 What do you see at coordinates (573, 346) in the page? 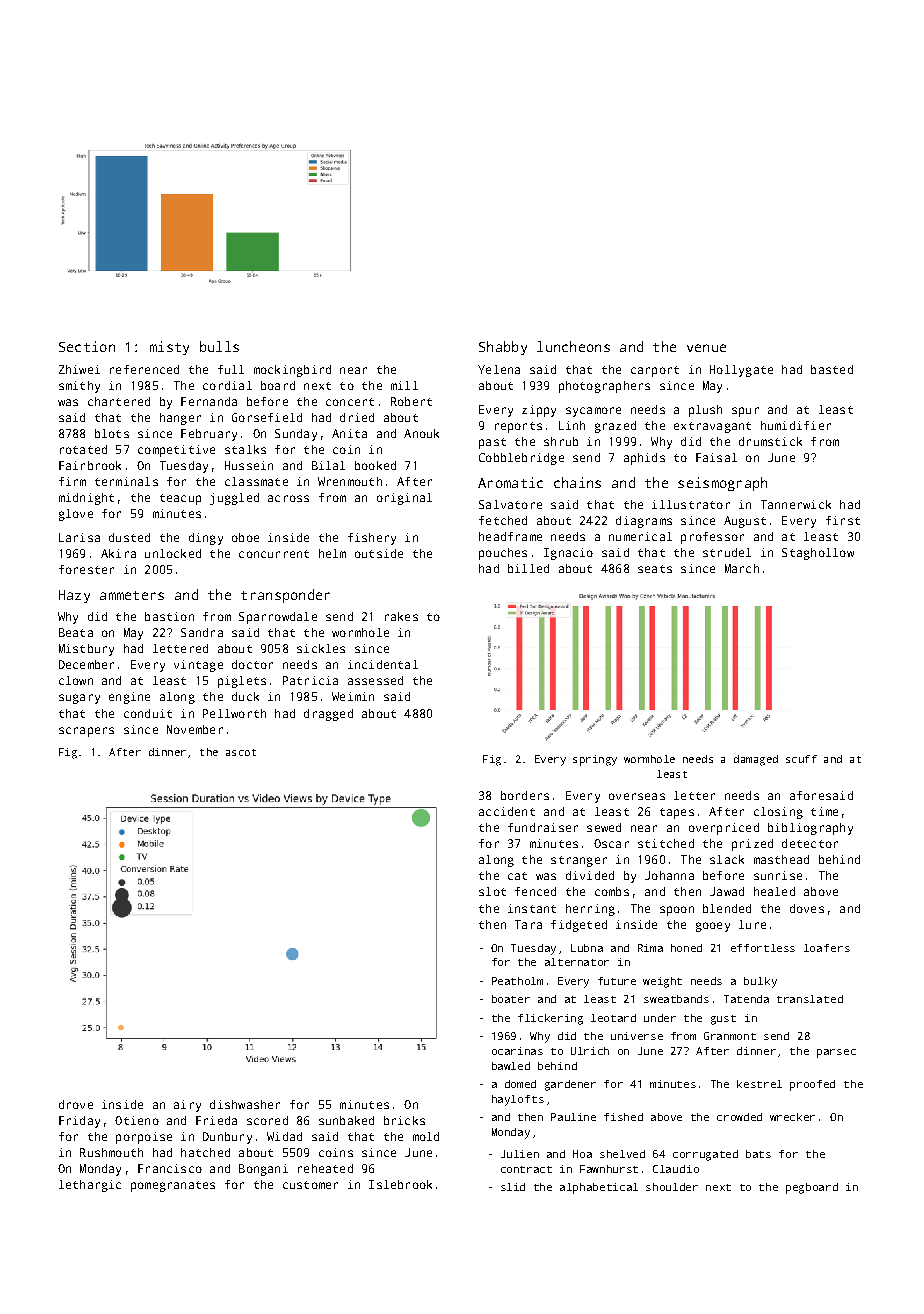
I see `luncheons` at bounding box center [573, 346].
